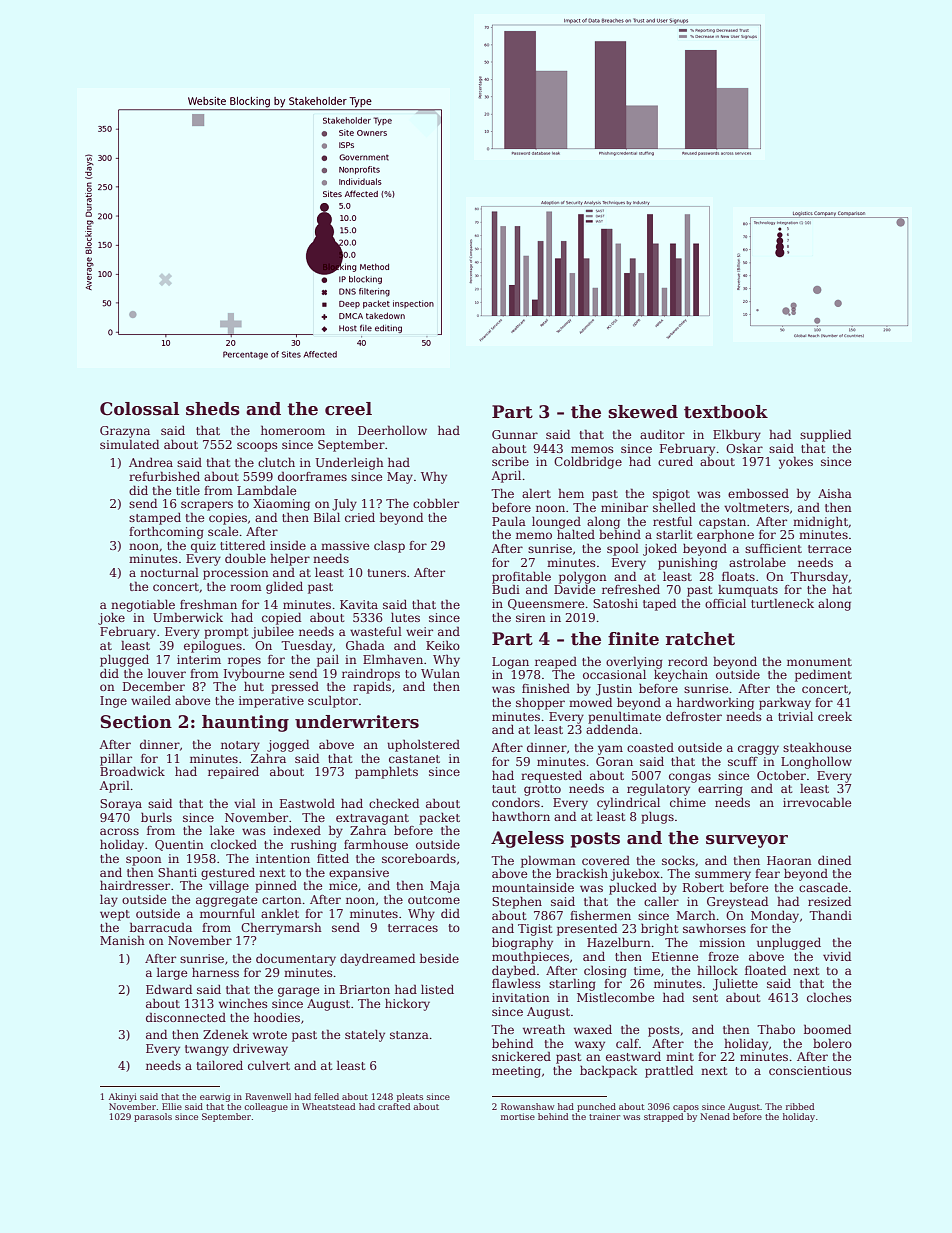  What do you see at coordinates (213, 409) in the screenshot?
I see `sheds` at bounding box center [213, 409].
